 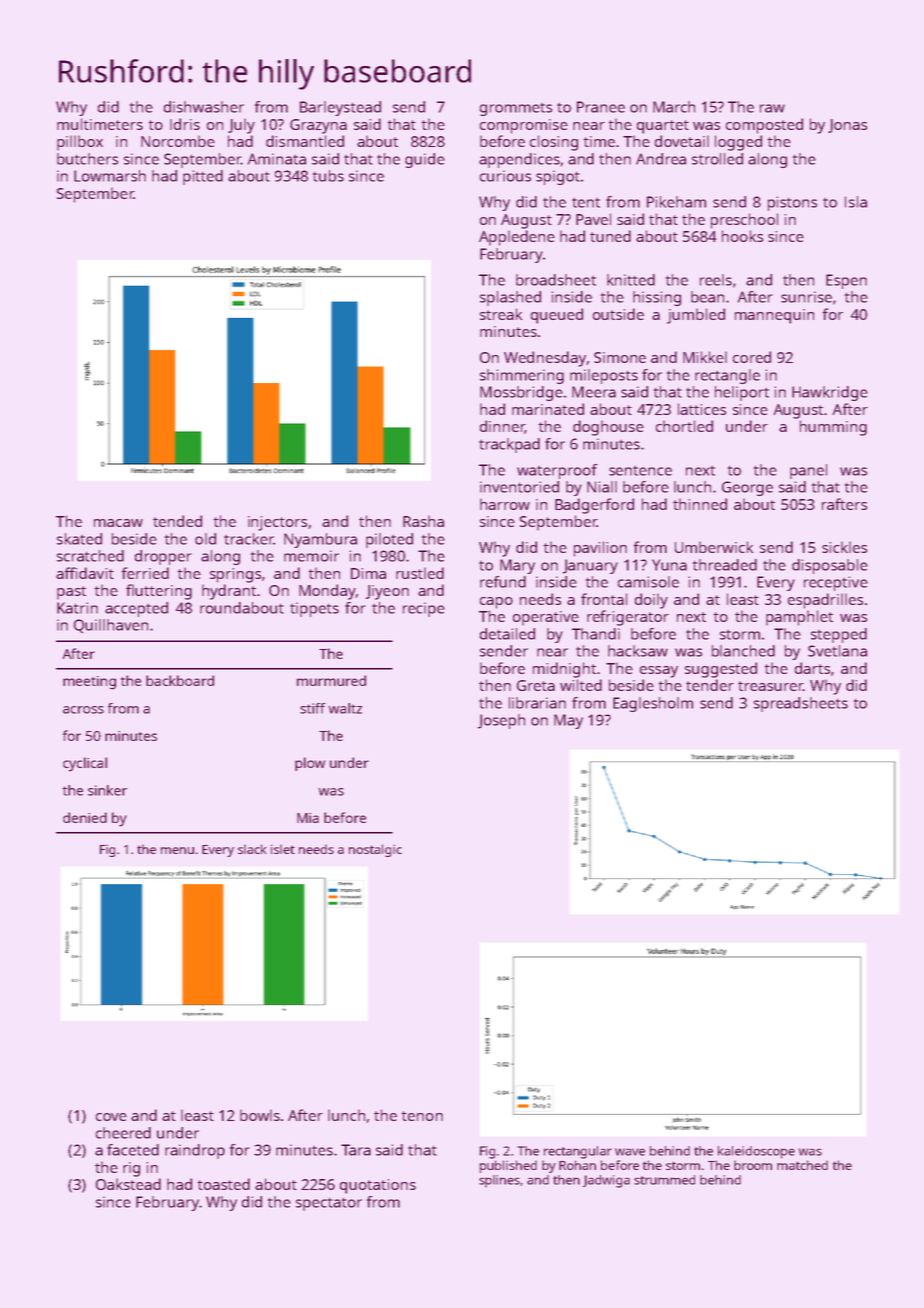 I want to click on operative, so click(x=546, y=618).
